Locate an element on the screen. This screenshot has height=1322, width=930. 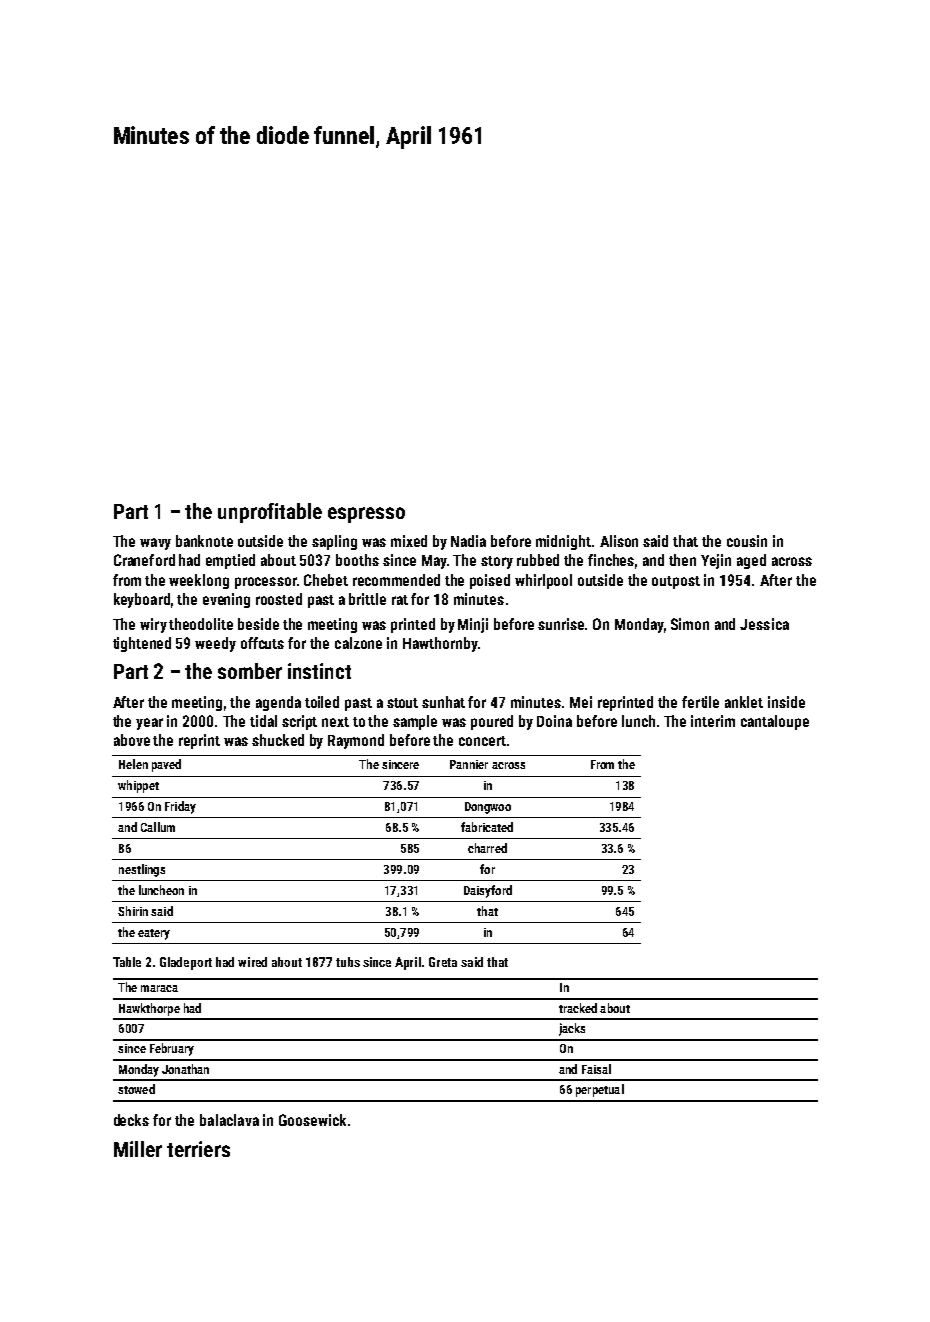
Faisal is located at coordinates (596, 1069).
